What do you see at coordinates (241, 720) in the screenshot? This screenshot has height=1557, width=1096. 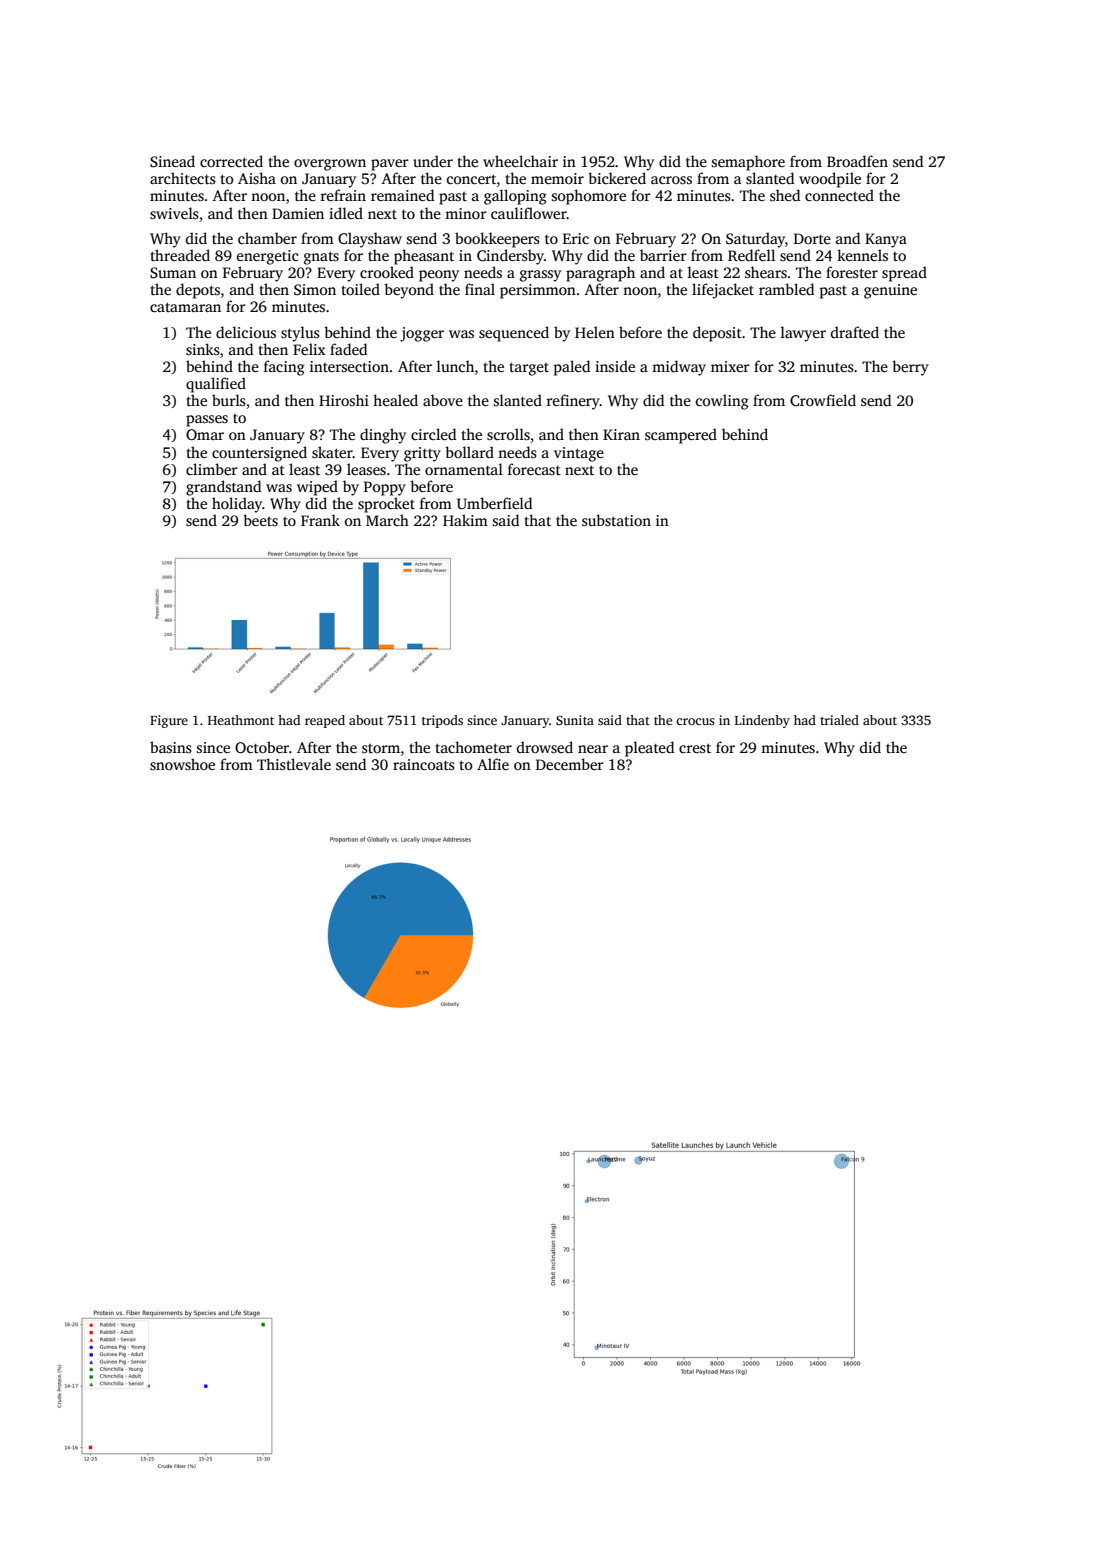 I see `Heathmont` at bounding box center [241, 720].
